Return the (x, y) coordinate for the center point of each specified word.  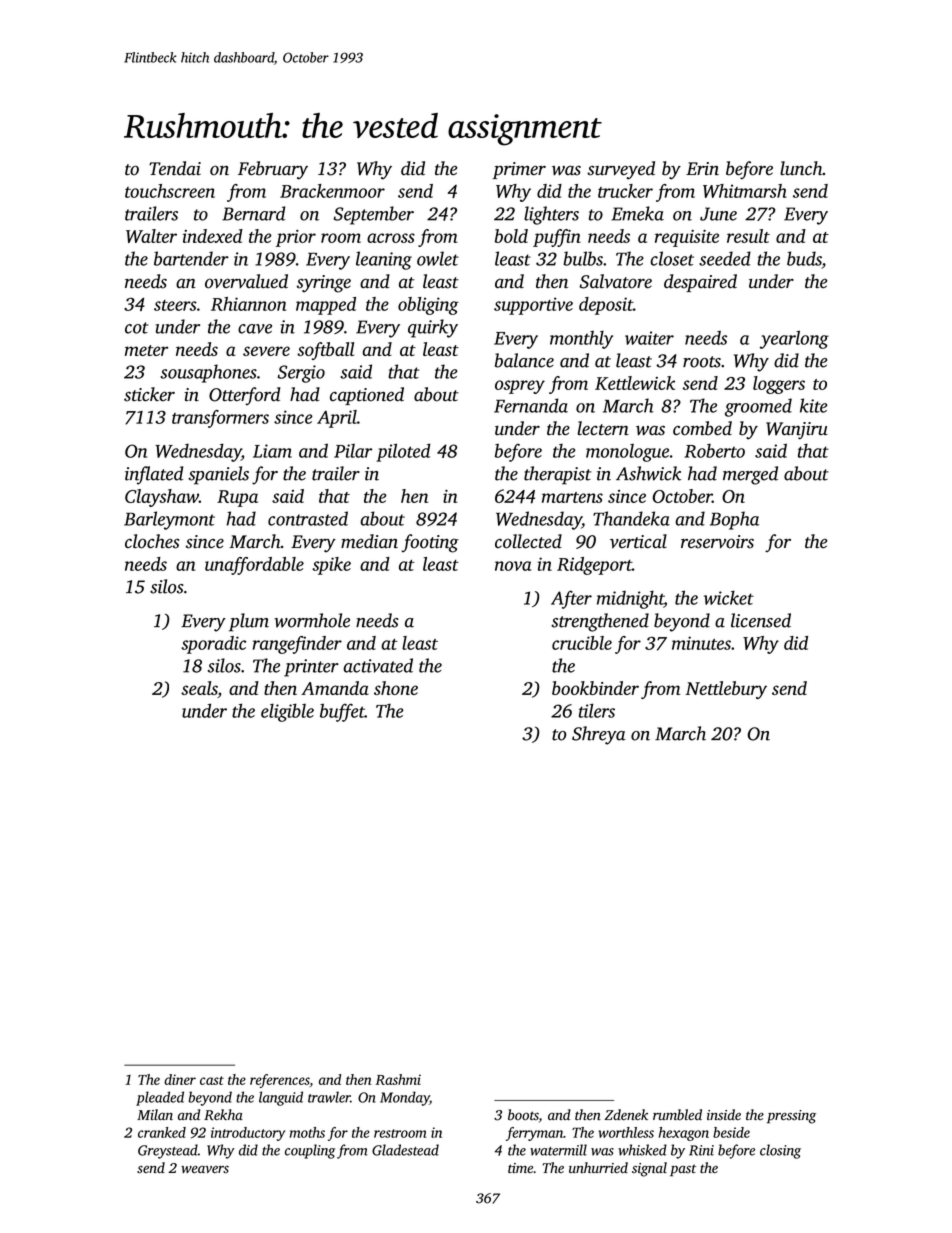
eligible (287, 712)
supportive (533, 306)
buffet (342, 712)
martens (572, 497)
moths (307, 1132)
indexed (213, 236)
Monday (405, 1098)
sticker (149, 394)
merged (750, 475)
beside (731, 1132)
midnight (630, 599)
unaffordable (254, 566)
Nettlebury (726, 690)
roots (702, 362)
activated (378, 665)
